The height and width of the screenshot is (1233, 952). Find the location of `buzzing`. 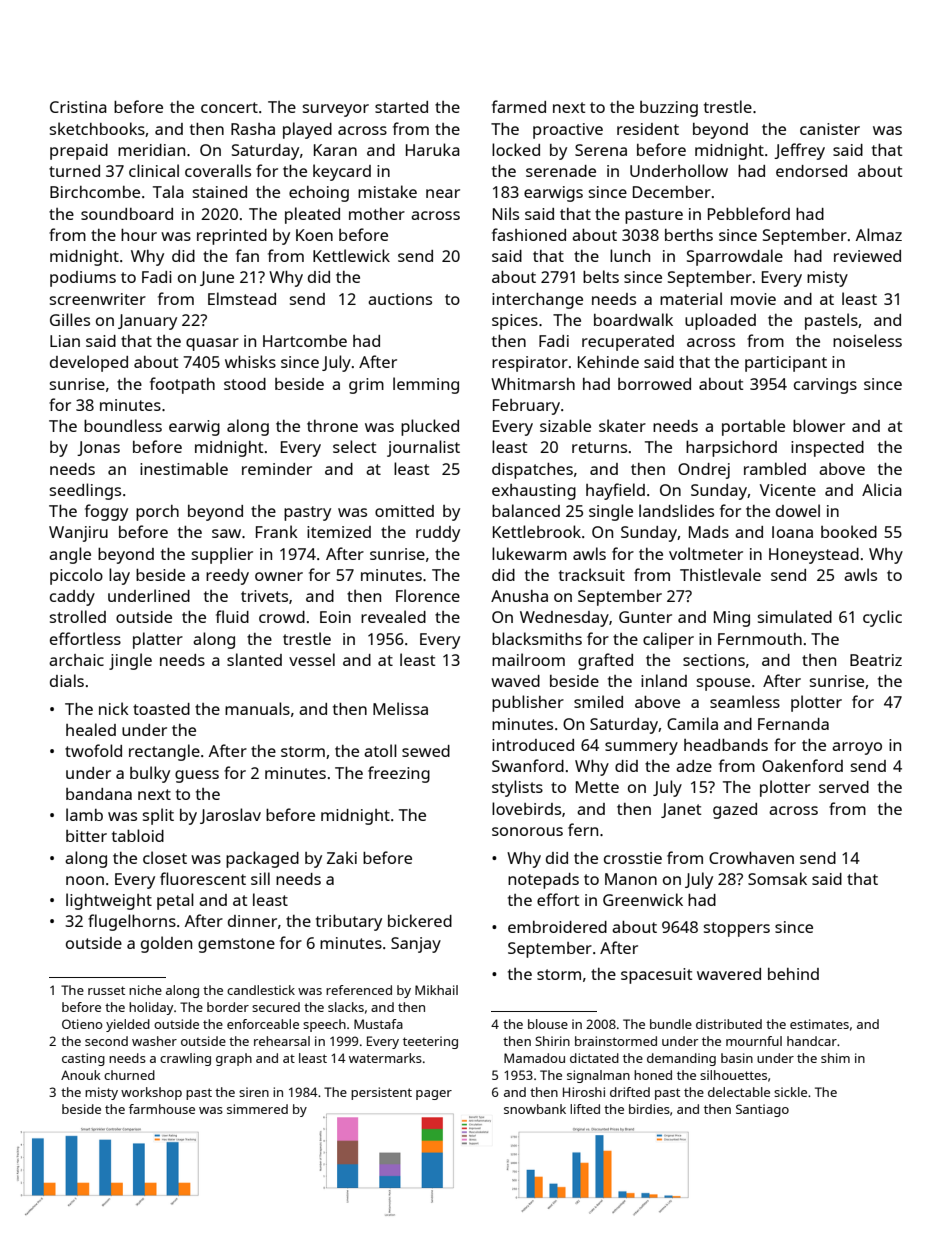

buzzing is located at coordinates (669, 109).
